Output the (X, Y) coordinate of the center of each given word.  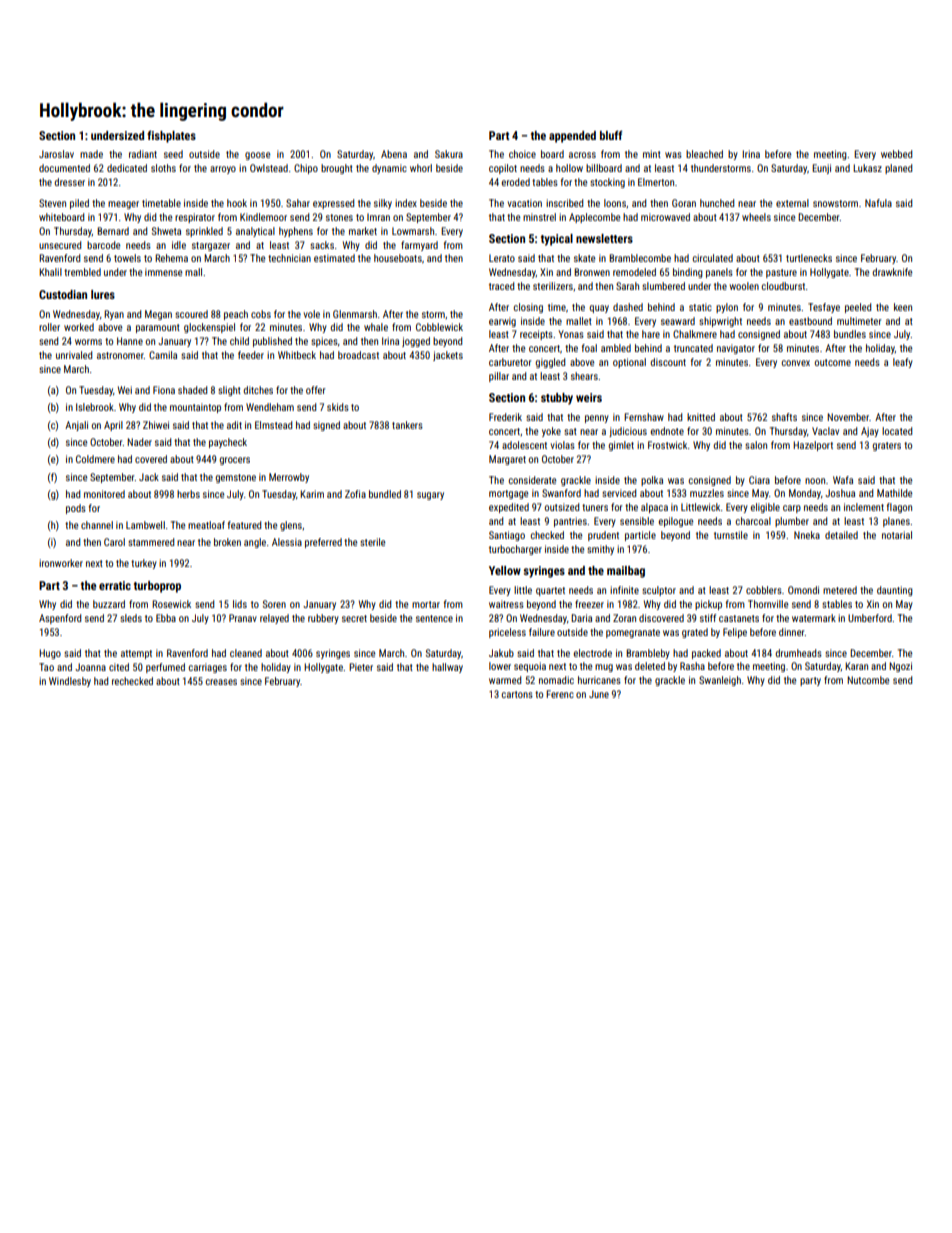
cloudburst (783, 286)
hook (237, 203)
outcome (833, 362)
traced (501, 286)
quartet (550, 591)
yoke (551, 432)
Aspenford (60, 619)
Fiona (164, 390)
